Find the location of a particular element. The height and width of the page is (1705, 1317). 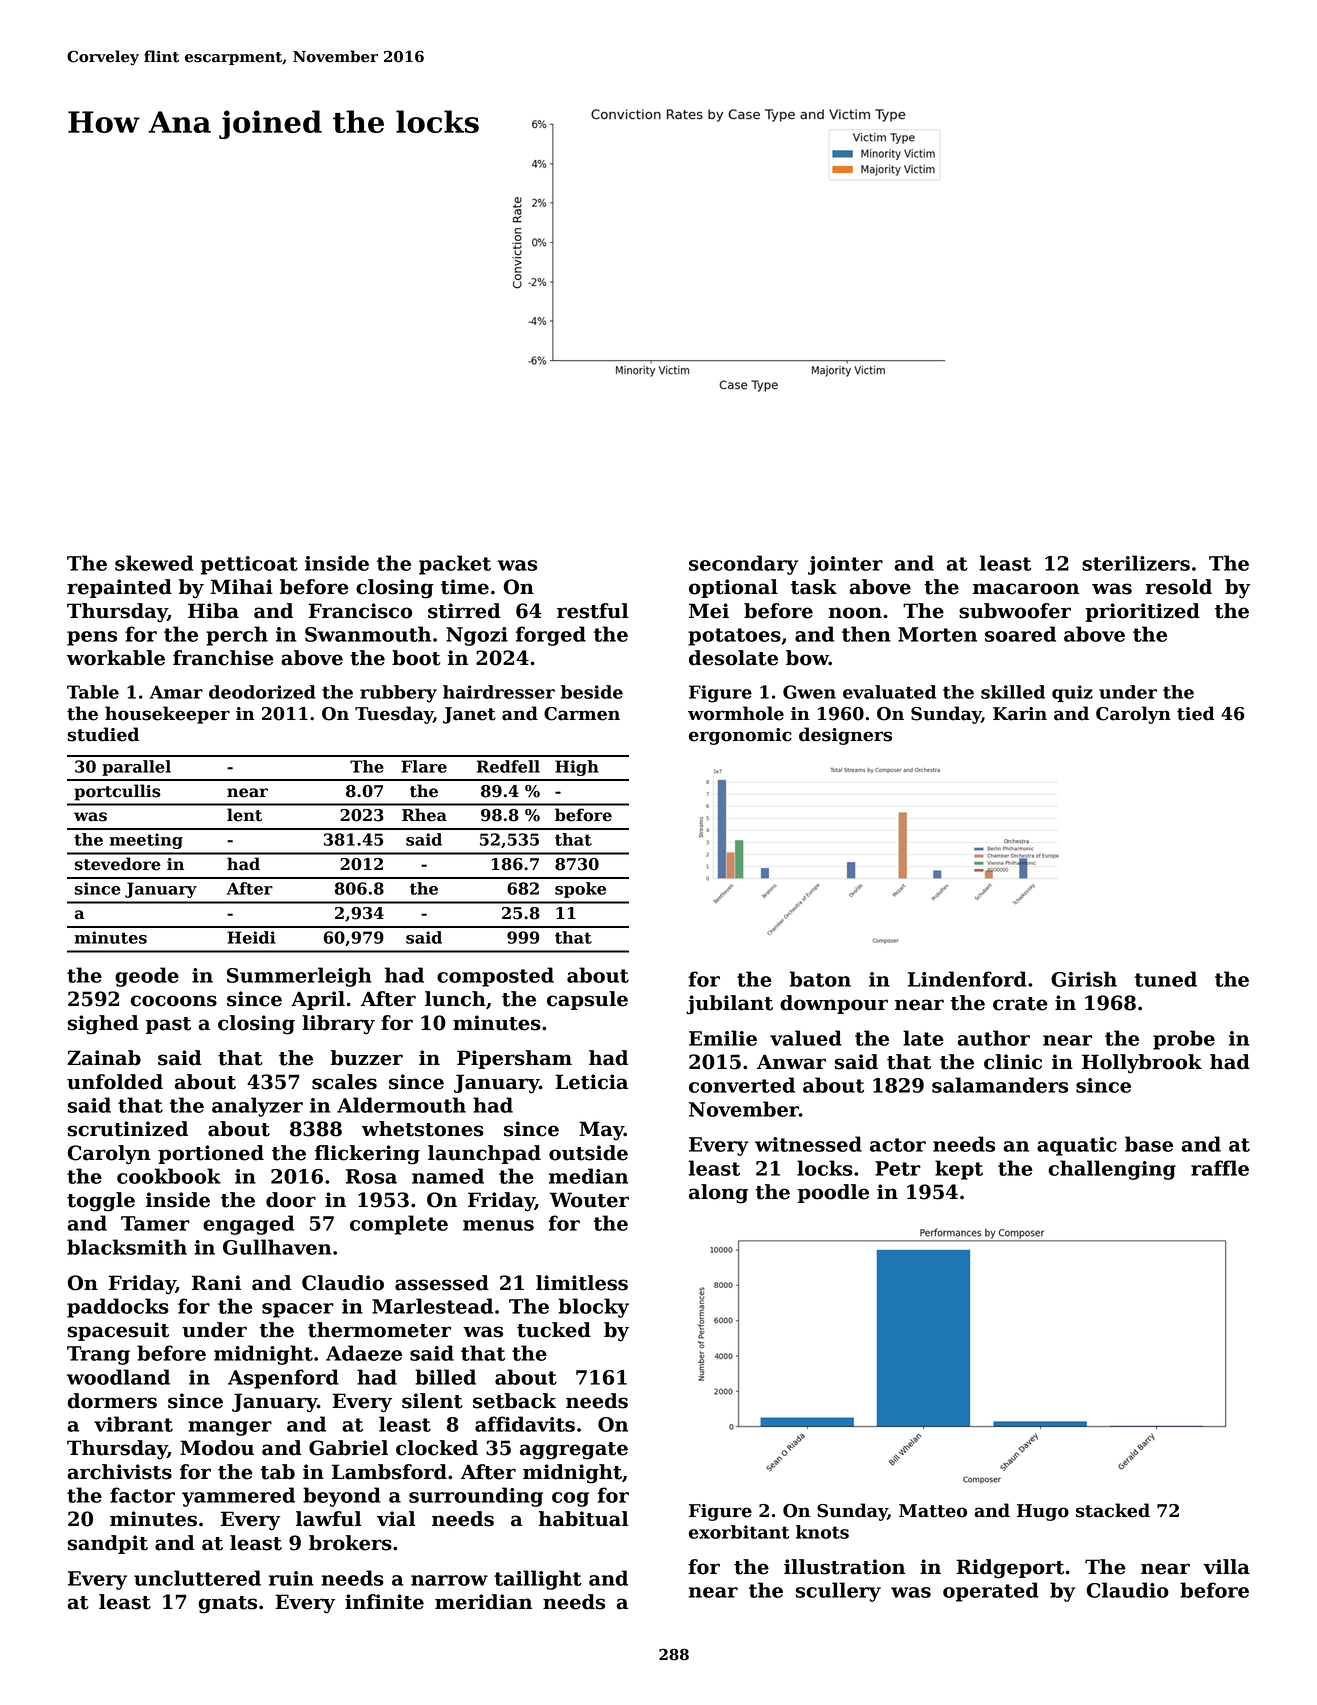

Hugo is located at coordinates (1043, 1512).
